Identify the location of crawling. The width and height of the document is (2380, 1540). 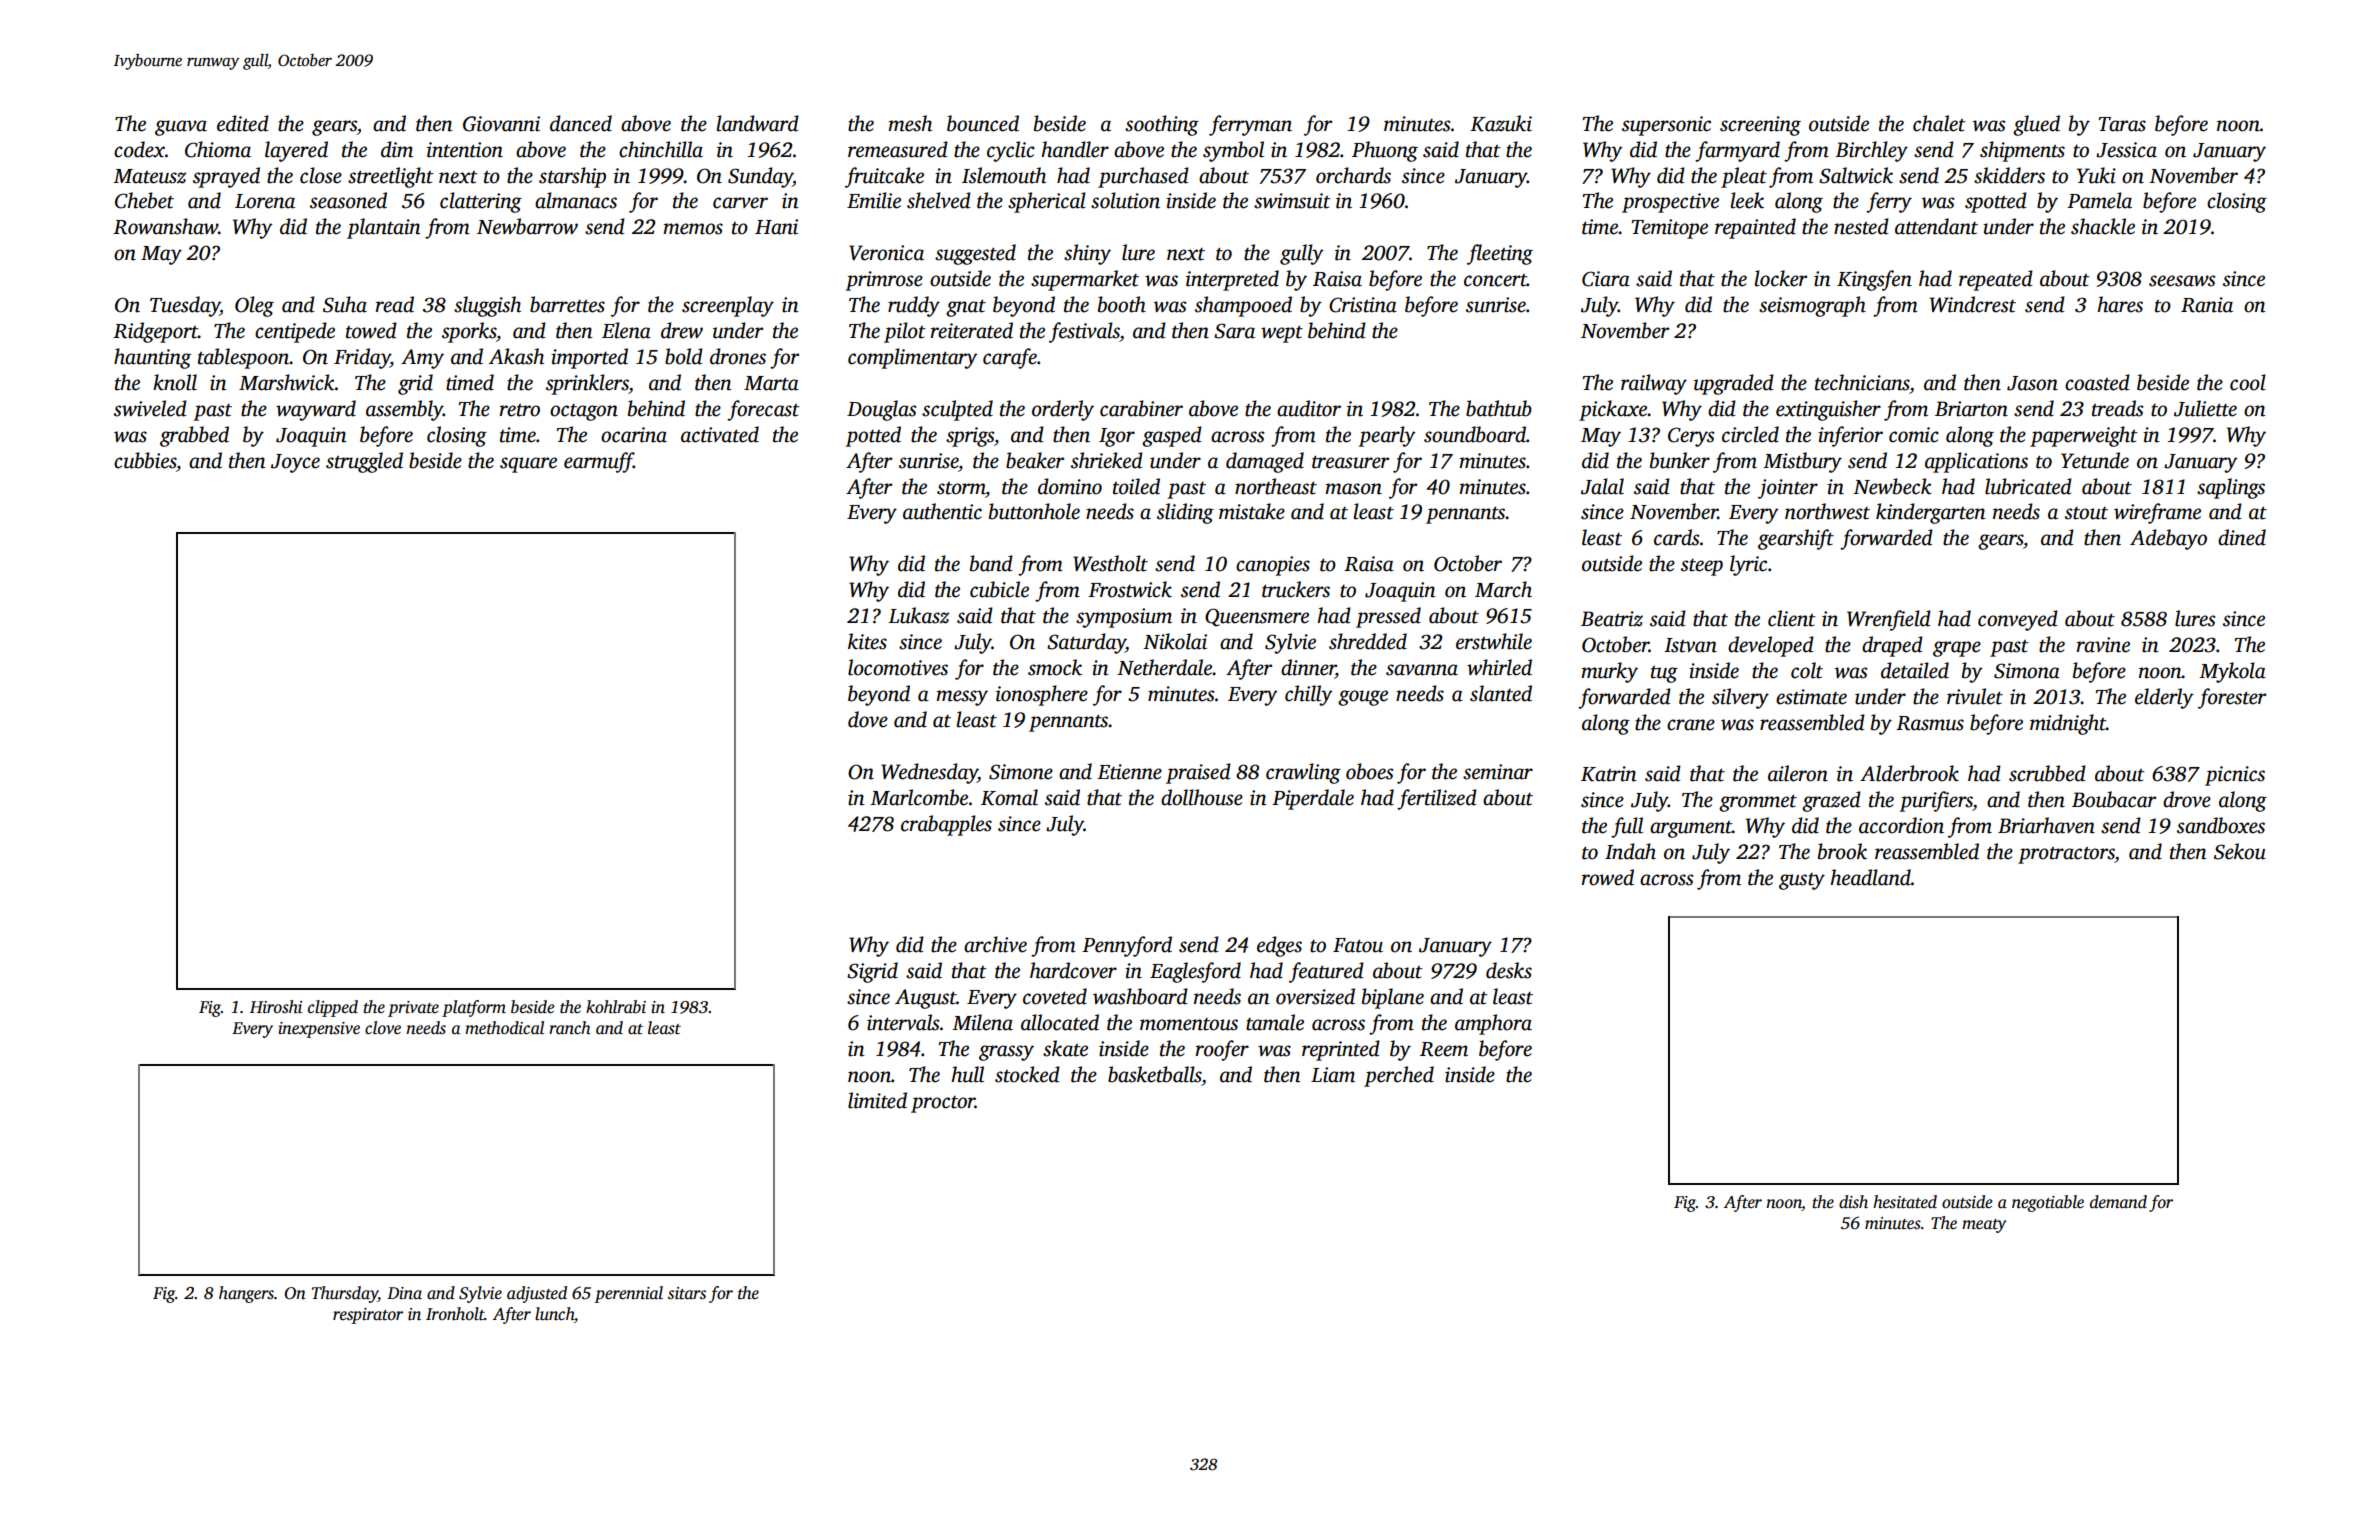
(1303, 773).
